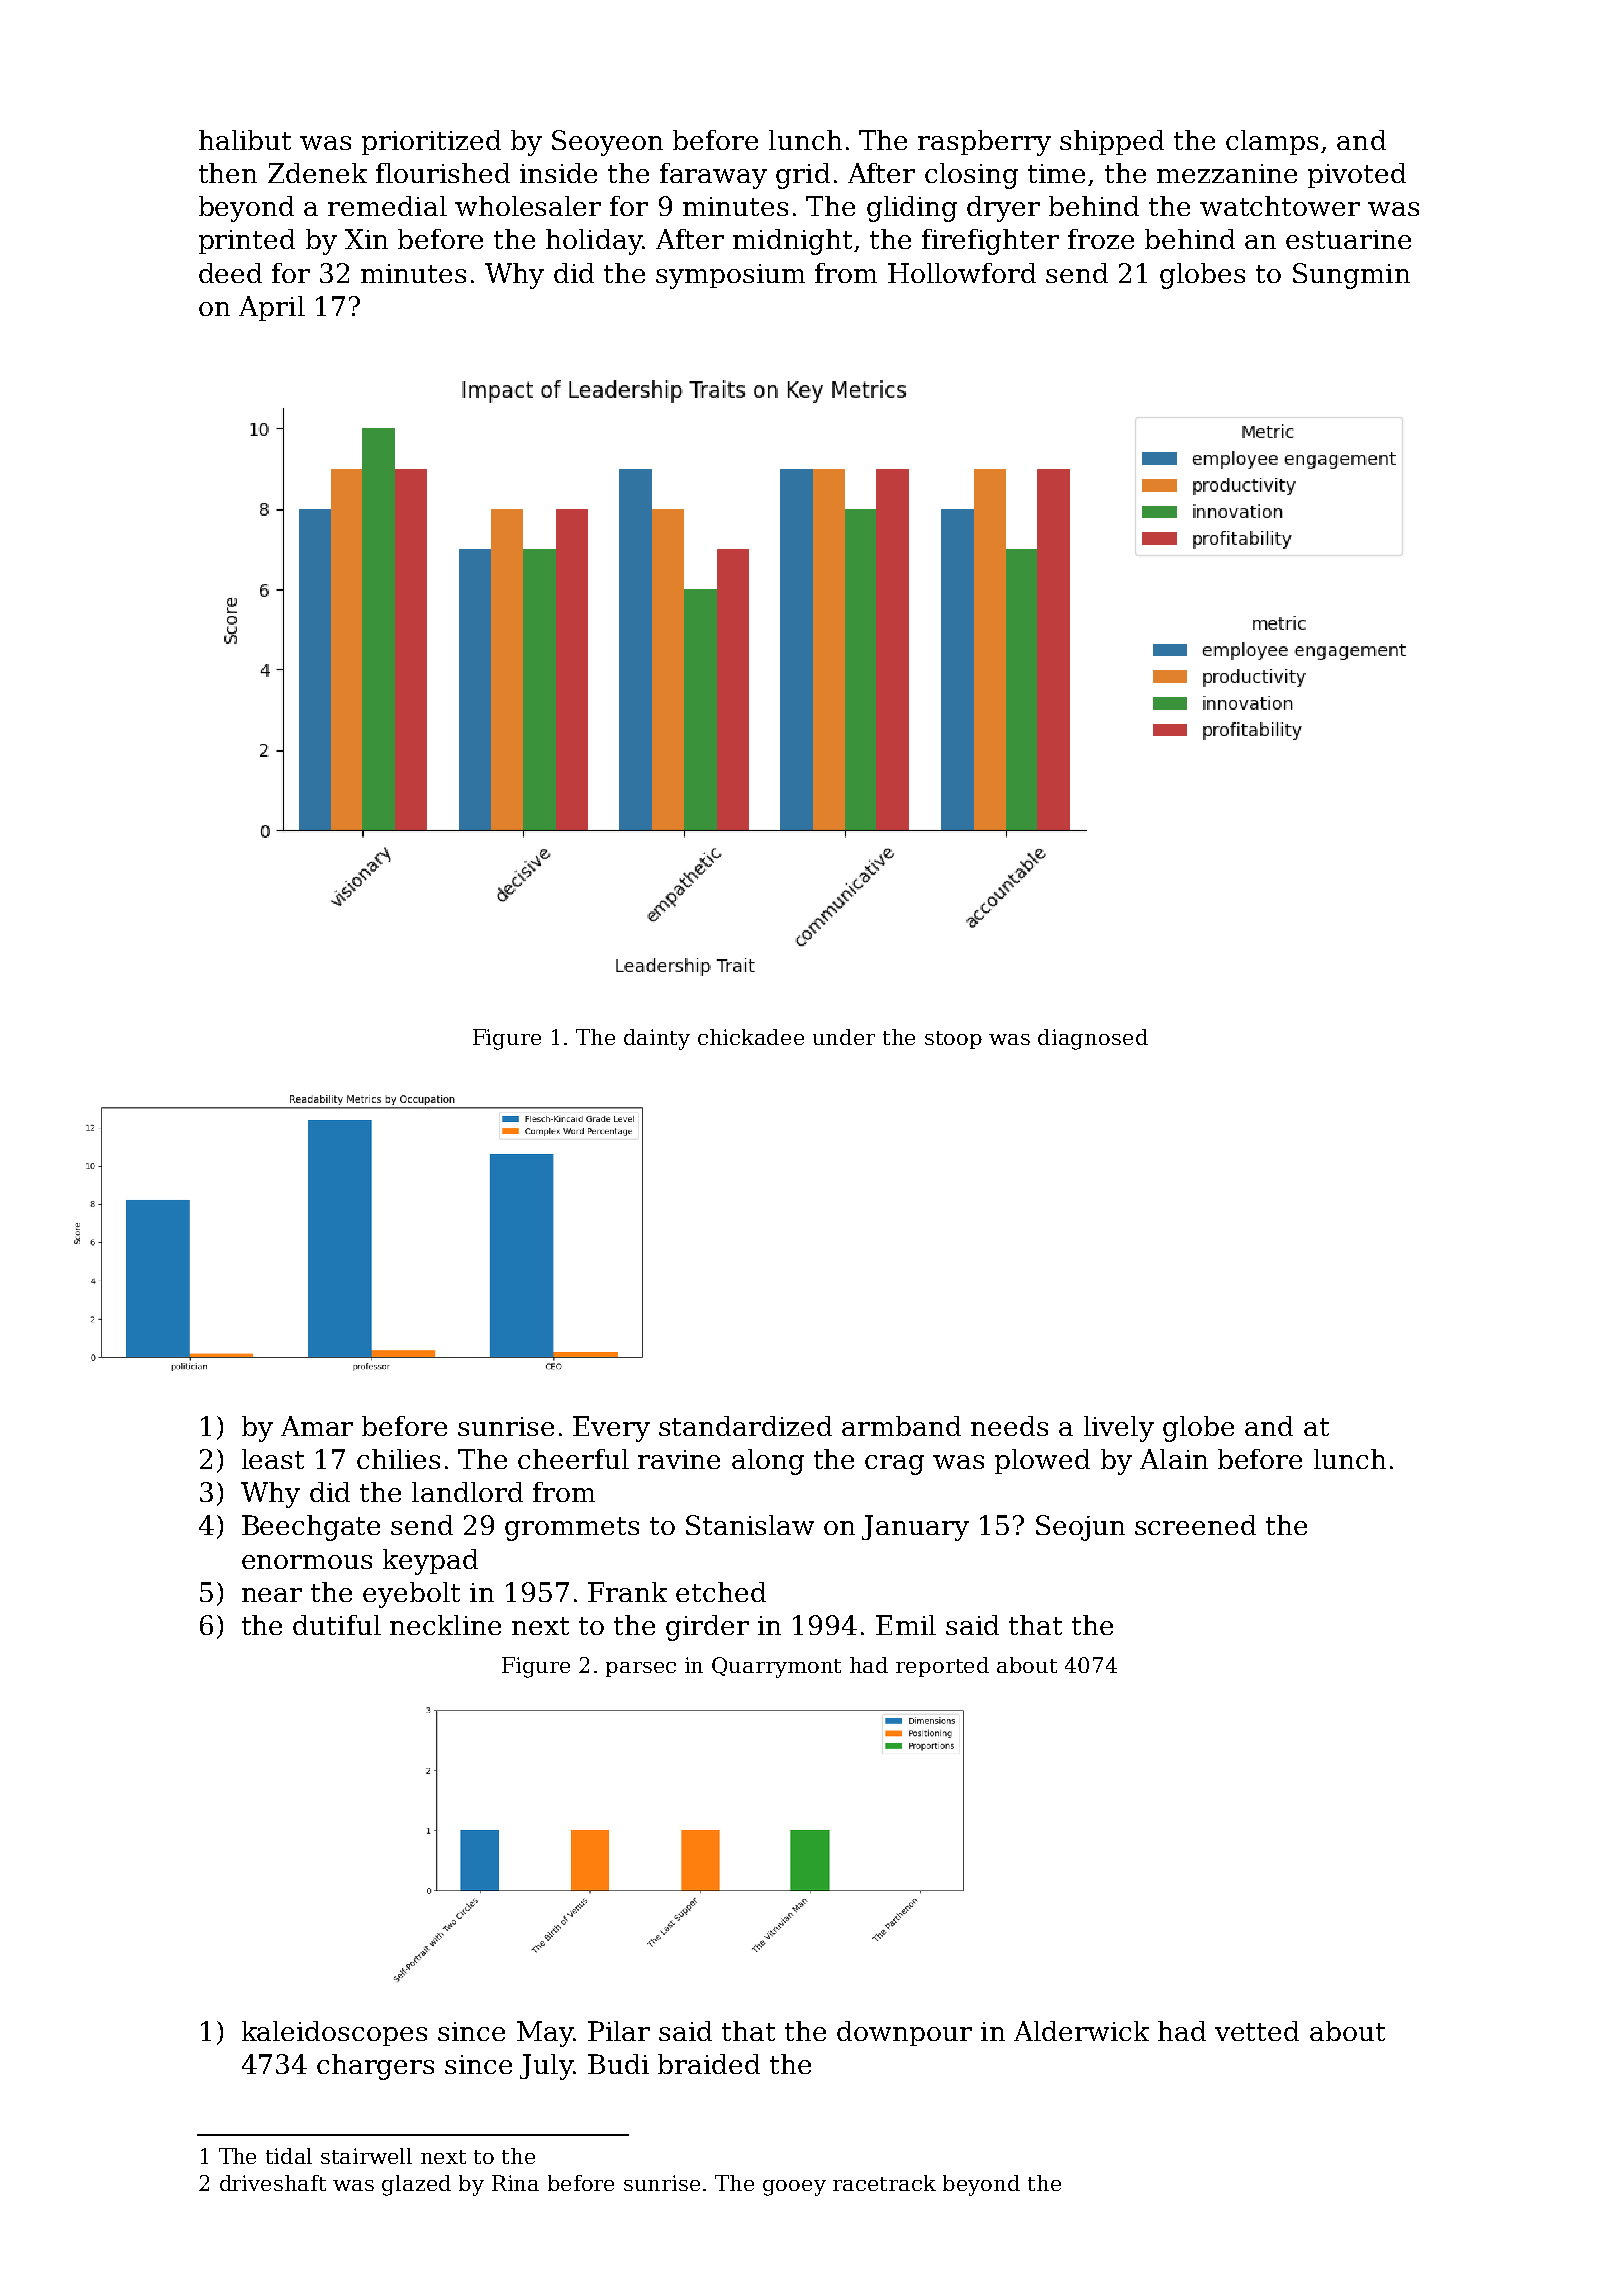  I want to click on halibut, so click(245, 140).
